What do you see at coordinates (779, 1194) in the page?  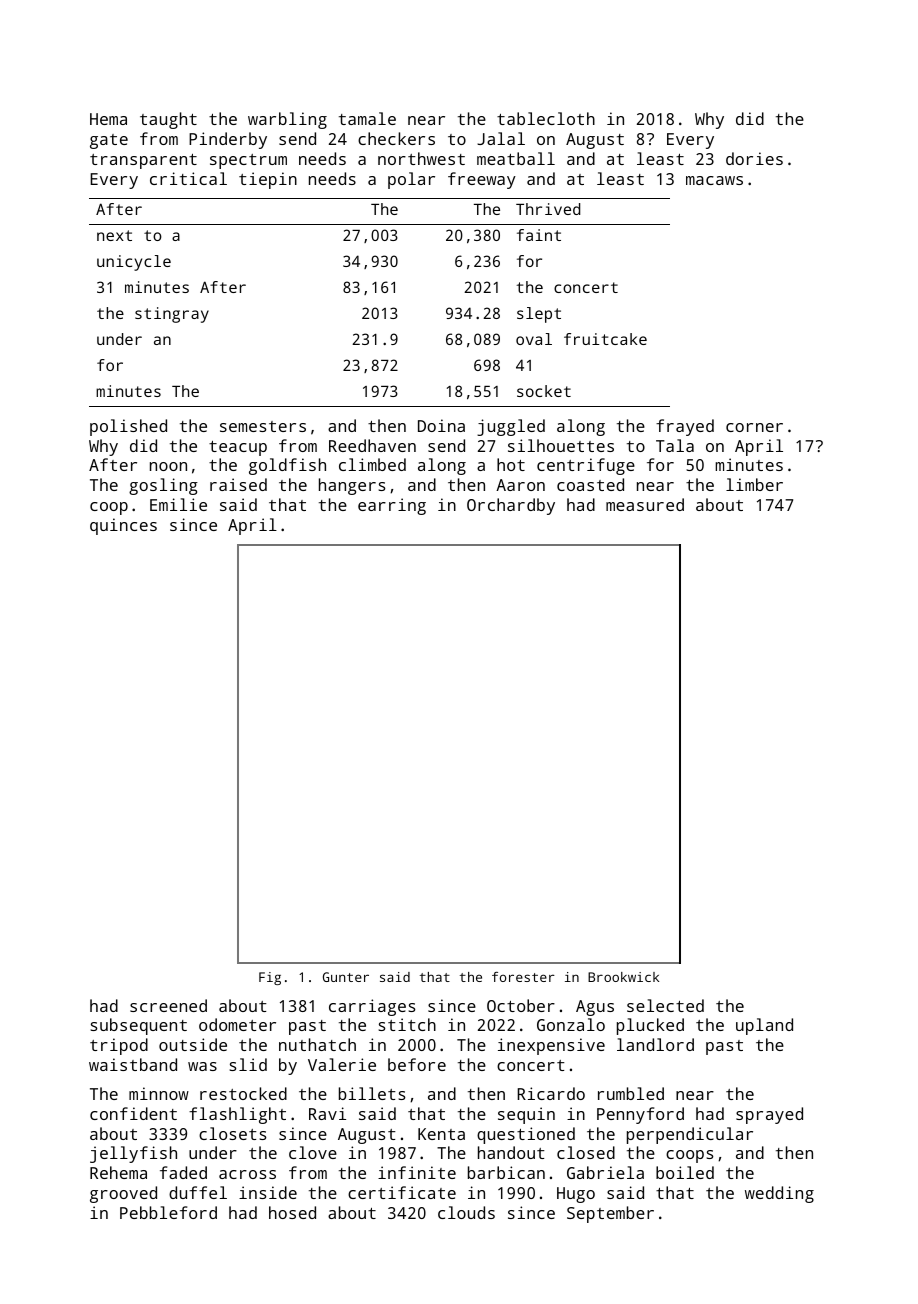 I see `wedding` at bounding box center [779, 1194].
